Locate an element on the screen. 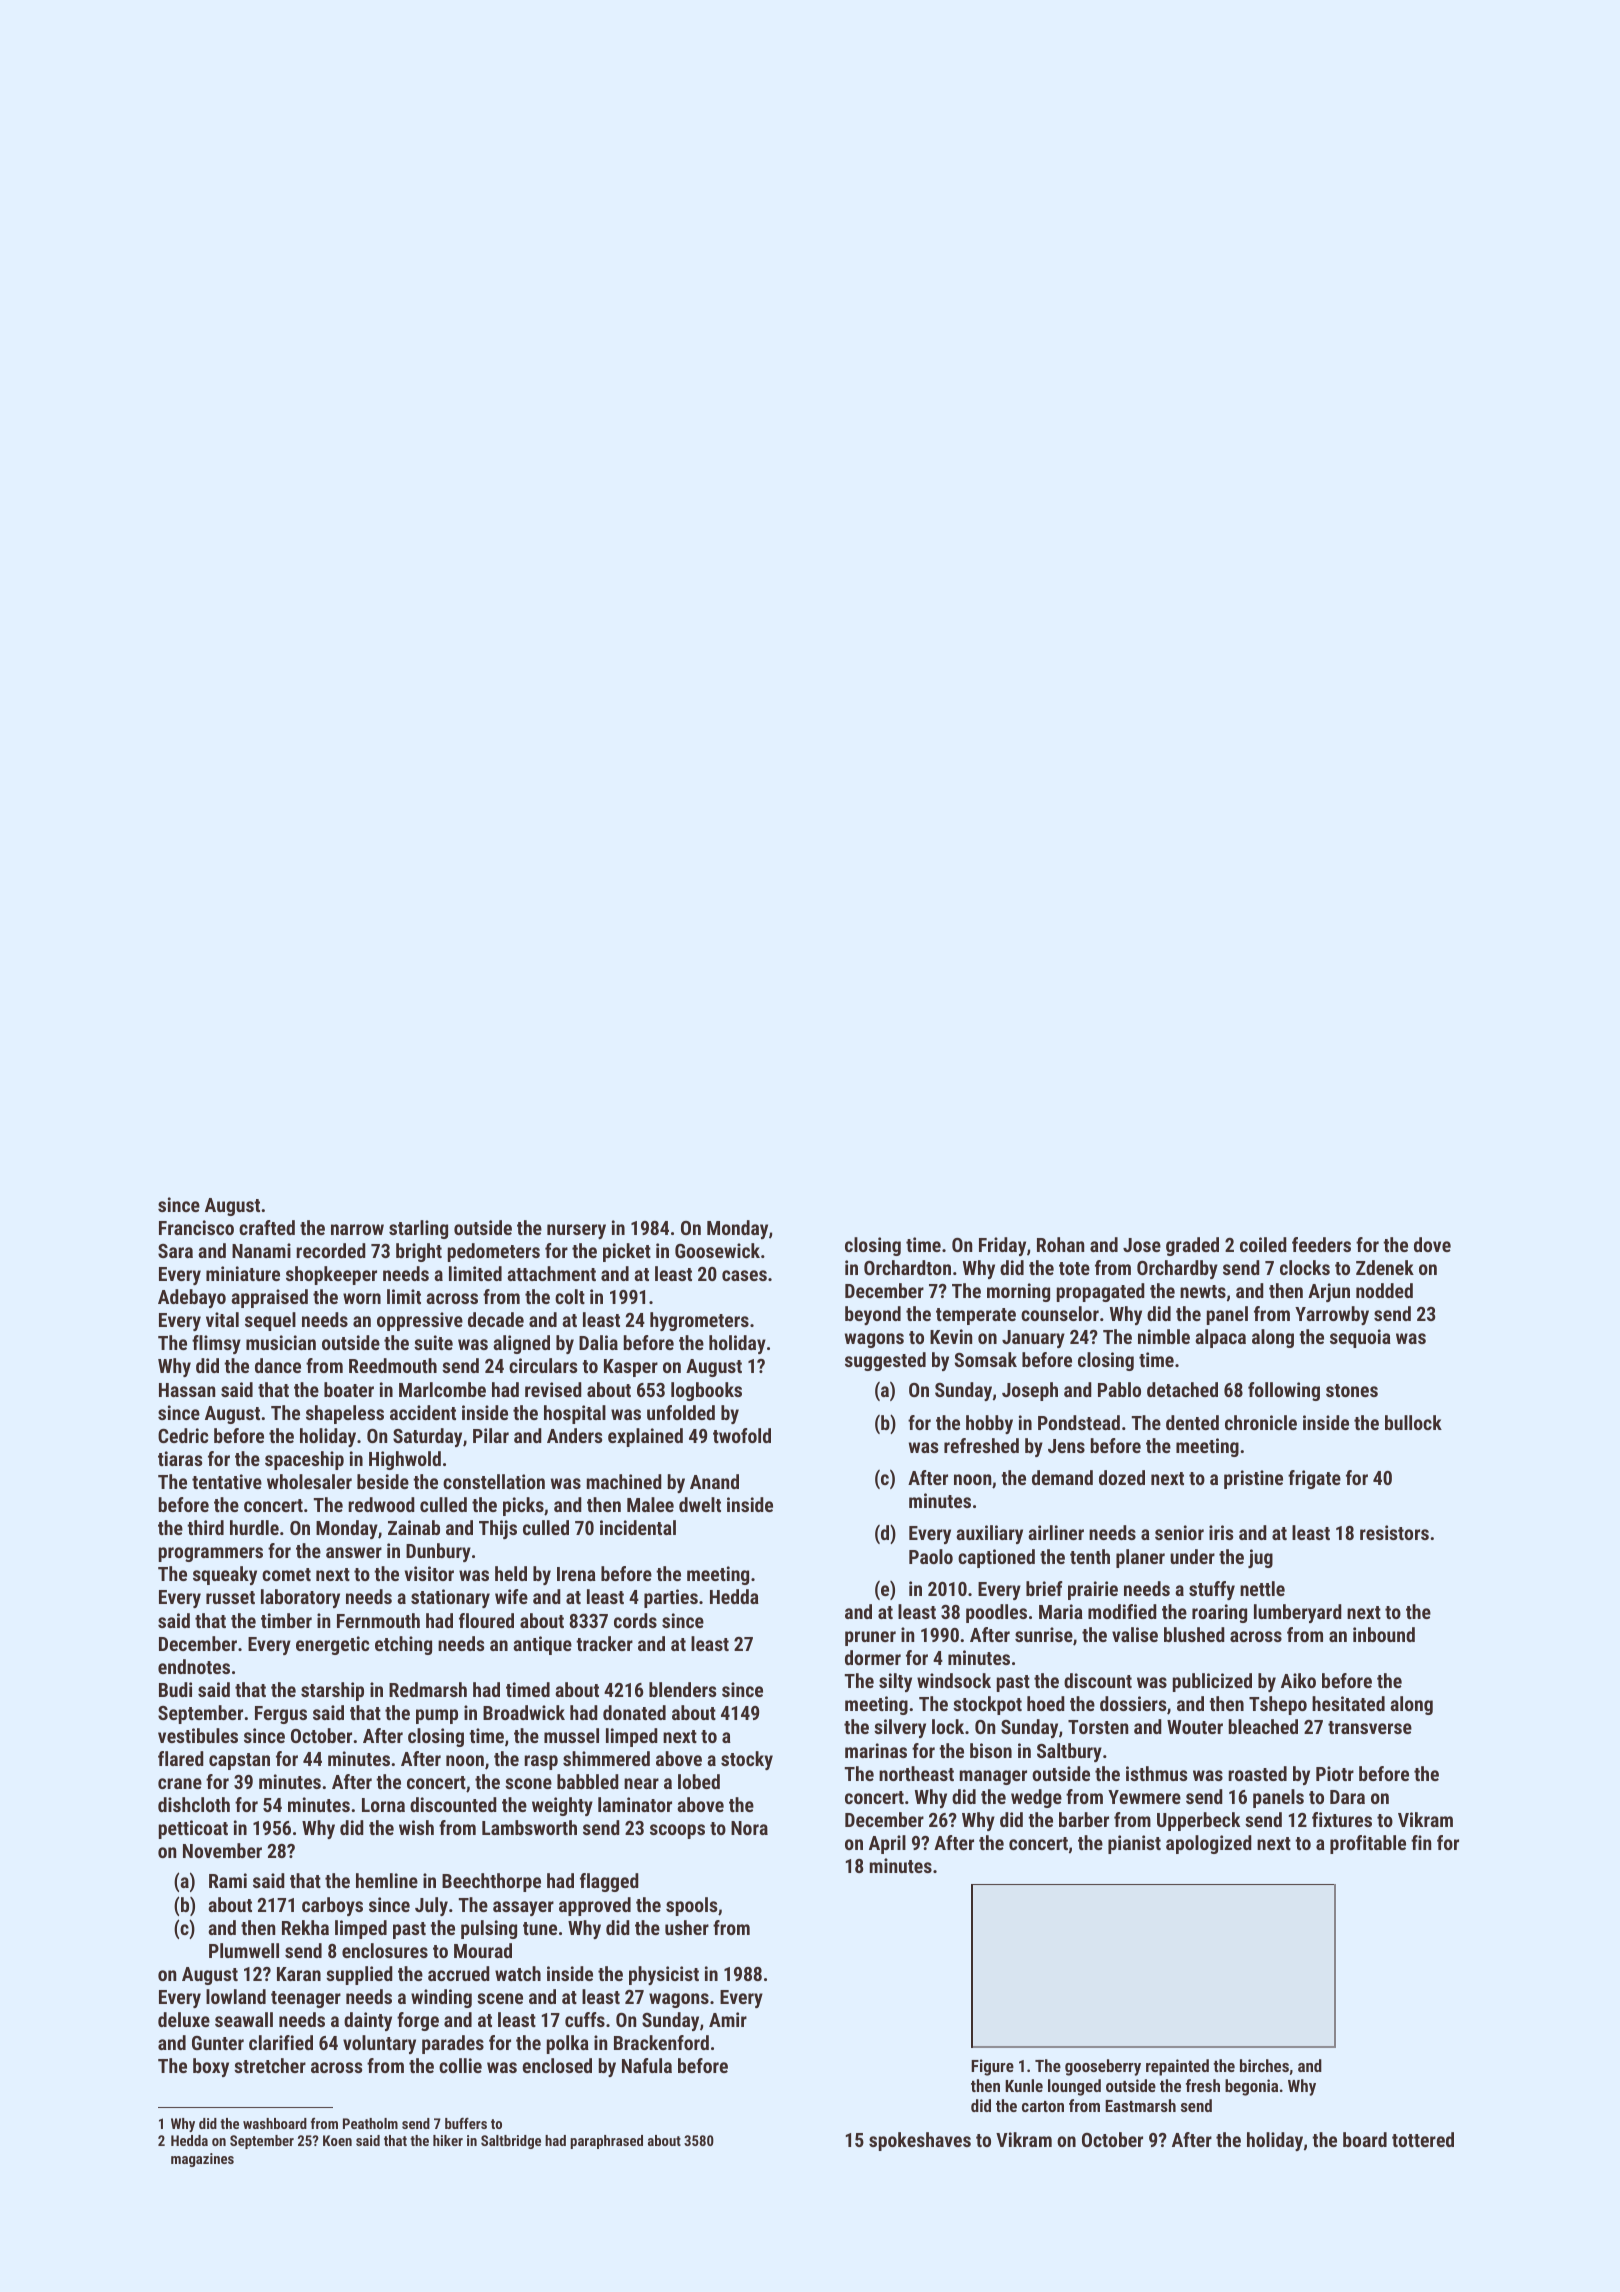 The image size is (1620, 2292). auxiliary is located at coordinates (989, 1534).
